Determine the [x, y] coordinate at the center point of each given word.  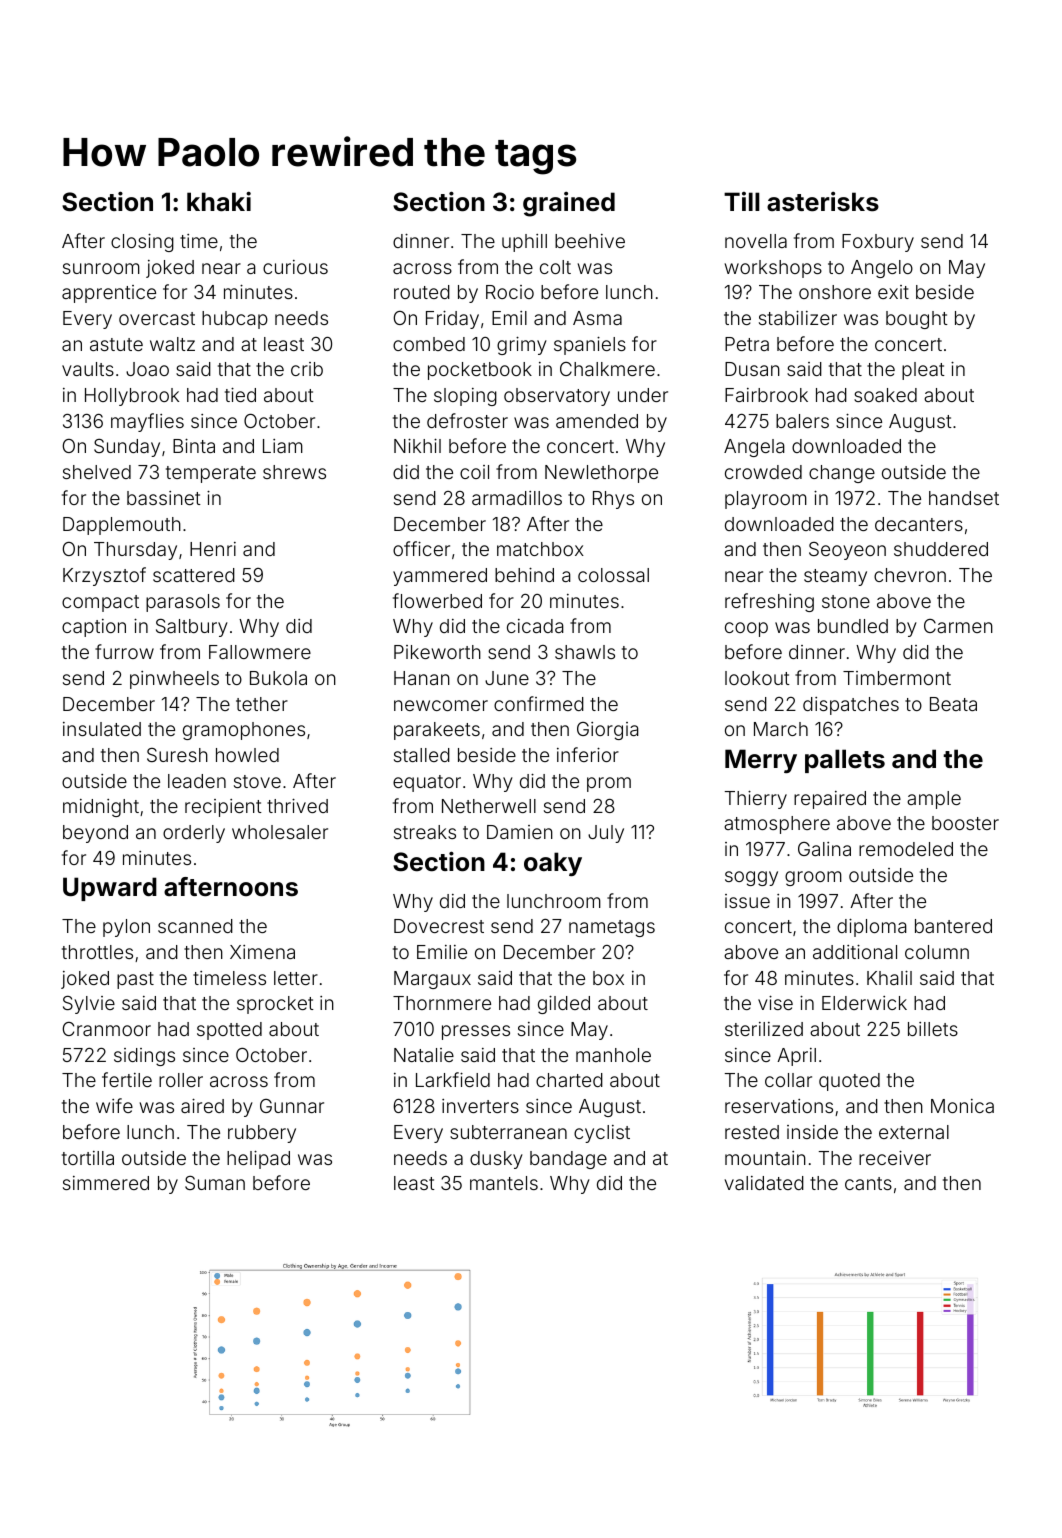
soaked [885, 395]
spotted [229, 1031]
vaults [88, 369]
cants [868, 1183]
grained [569, 204]
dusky [496, 1160]
